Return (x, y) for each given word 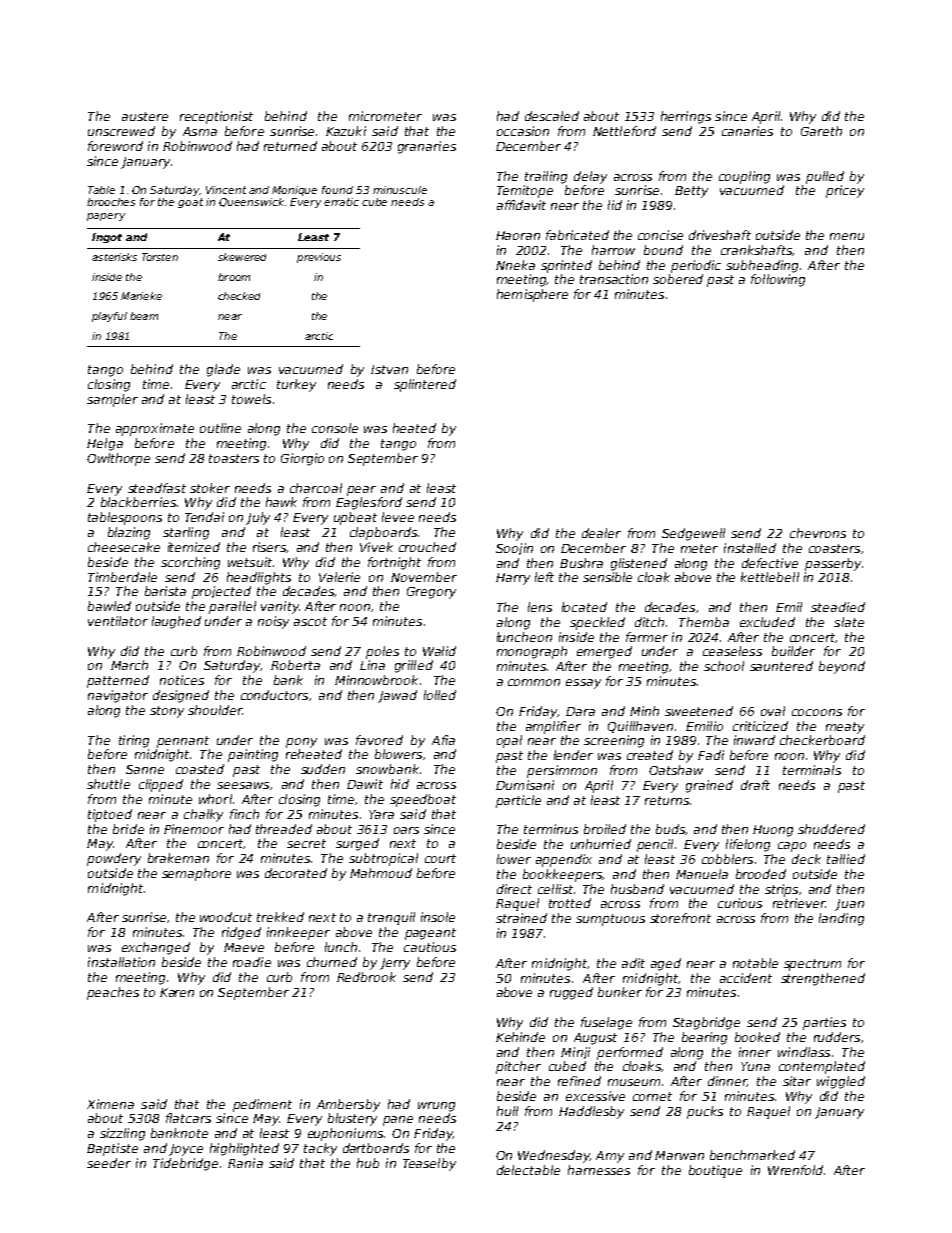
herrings (686, 117)
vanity (280, 607)
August (595, 1039)
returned (290, 146)
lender (573, 755)
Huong (773, 831)
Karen (177, 992)
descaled (552, 116)
